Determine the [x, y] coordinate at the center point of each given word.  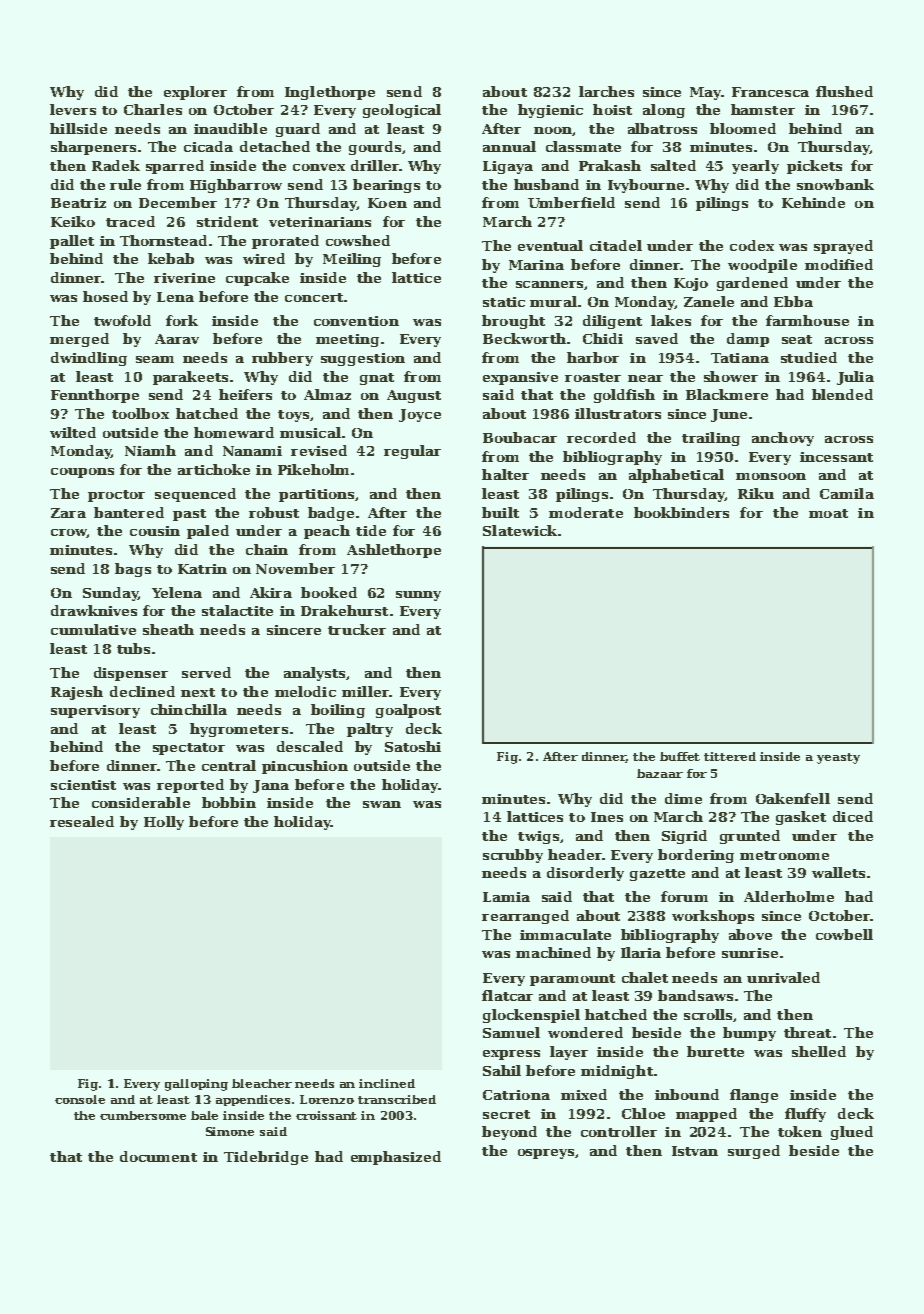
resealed [82, 821]
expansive [520, 378]
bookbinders [681, 512]
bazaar [660, 773]
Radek [116, 165]
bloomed [743, 128]
